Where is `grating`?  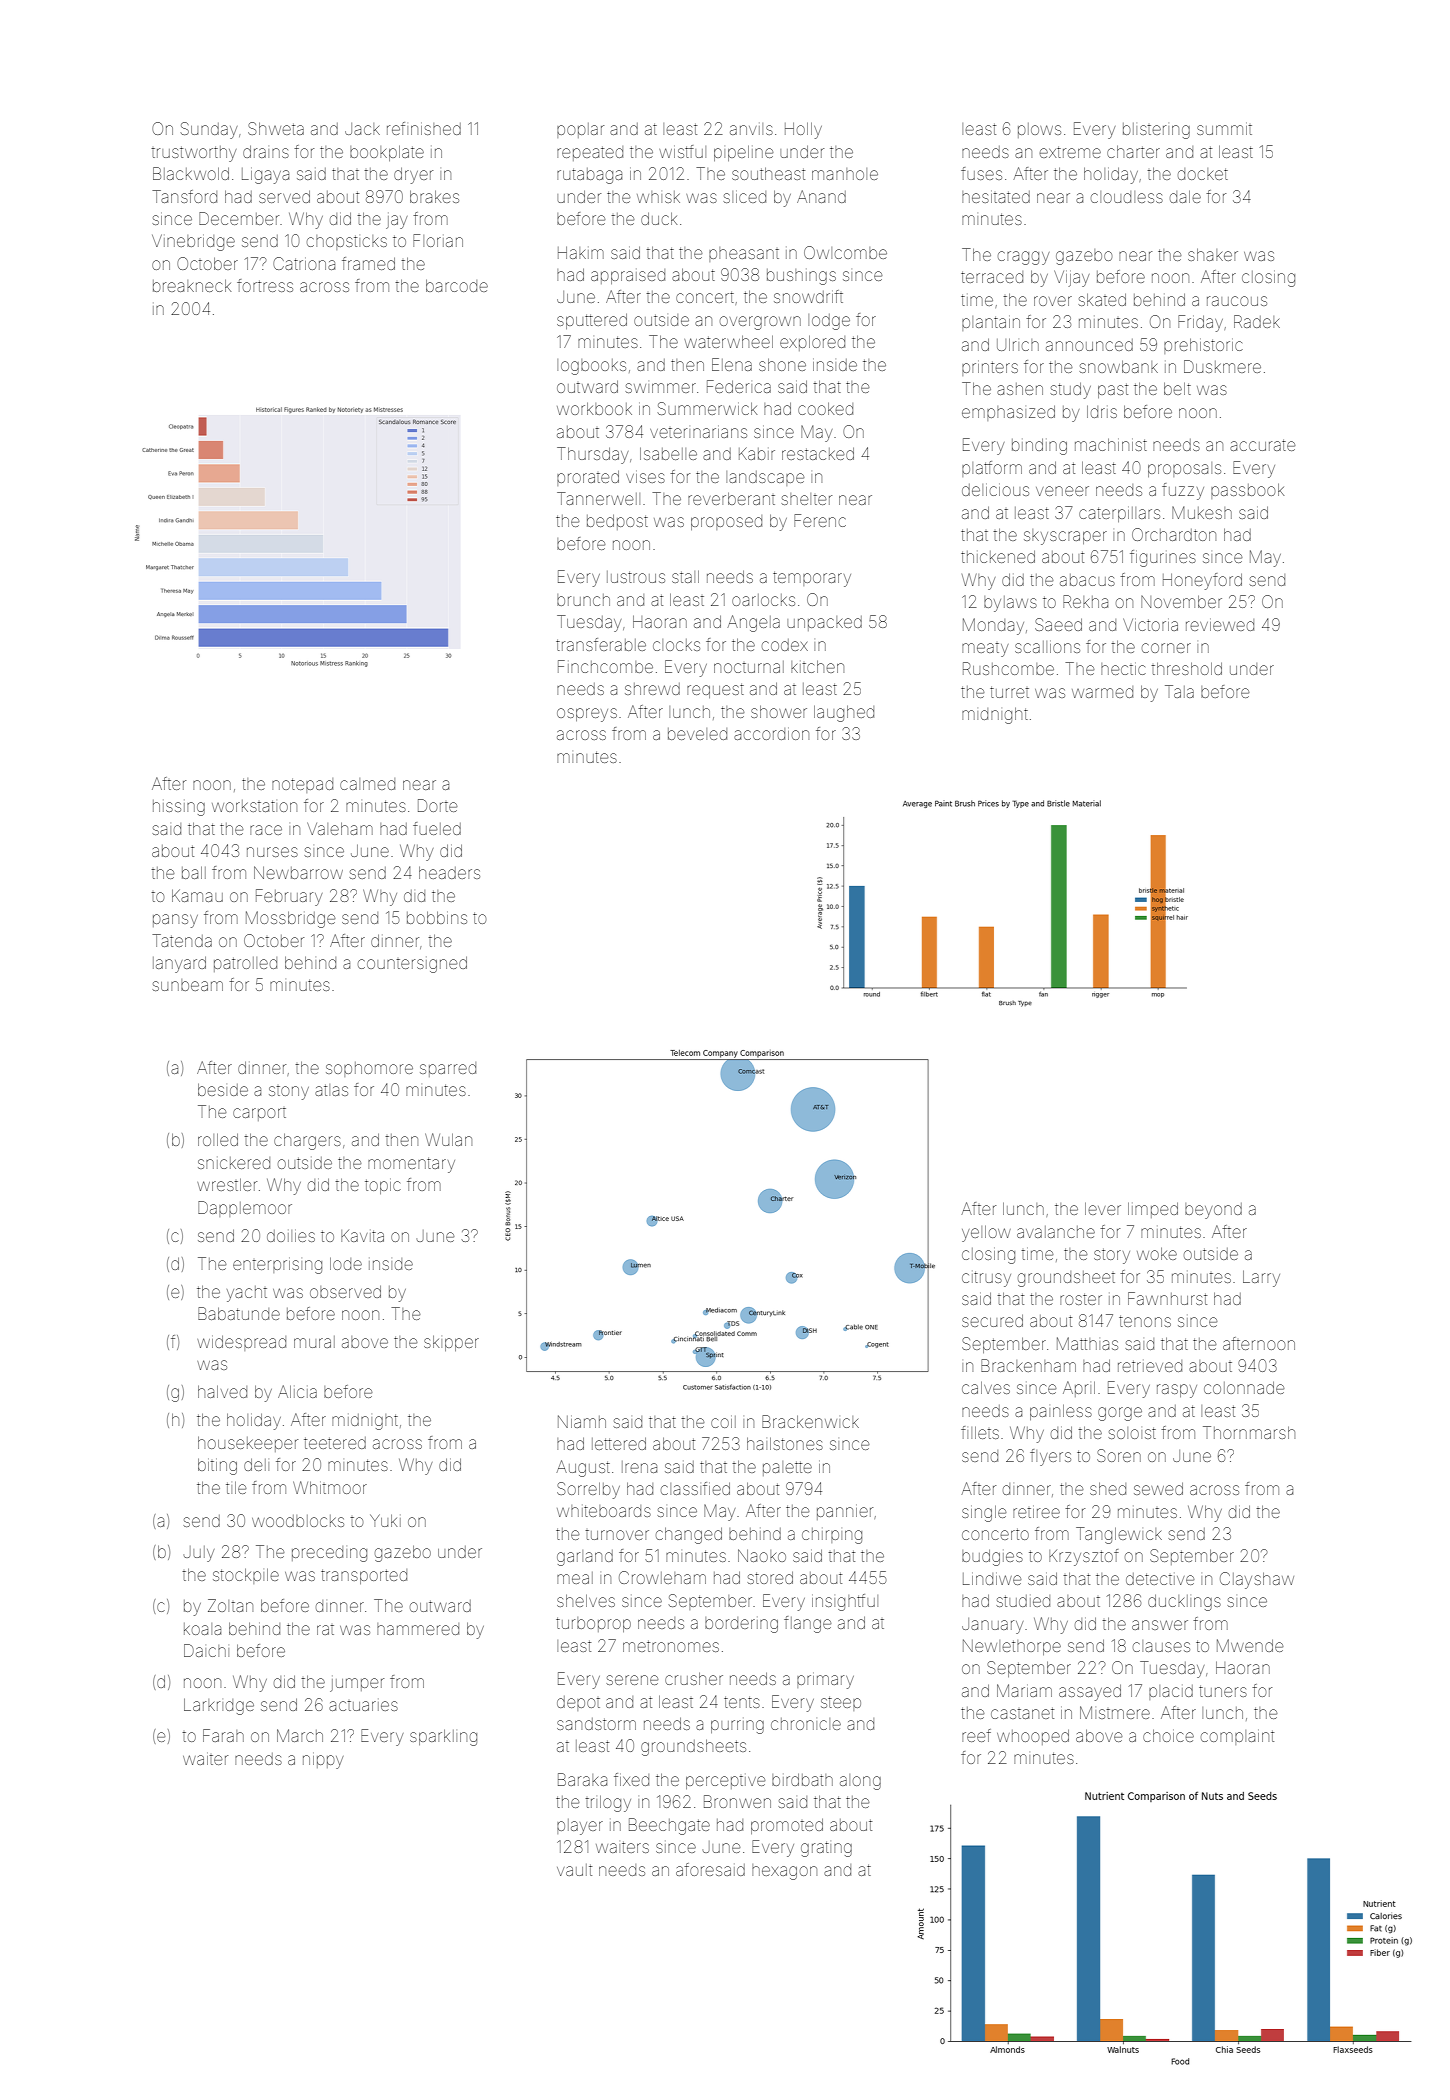 grating is located at coordinates (826, 1849).
